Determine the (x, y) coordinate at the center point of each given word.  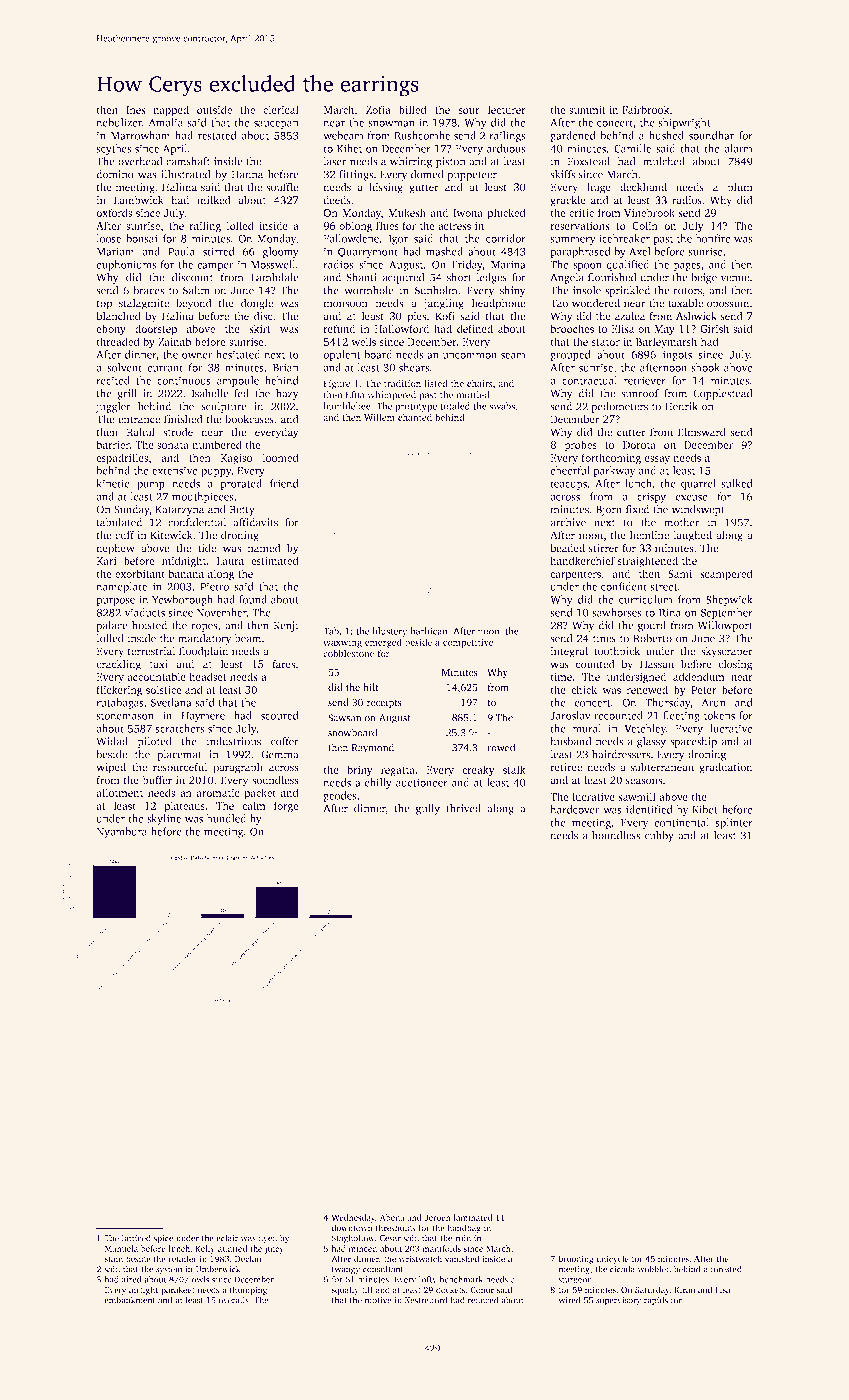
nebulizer (119, 122)
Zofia (378, 109)
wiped (111, 768)
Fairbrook (645, 109)
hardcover (575, 809)
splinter (734, 823)
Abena (392, 1217)
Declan (248, 1258)
